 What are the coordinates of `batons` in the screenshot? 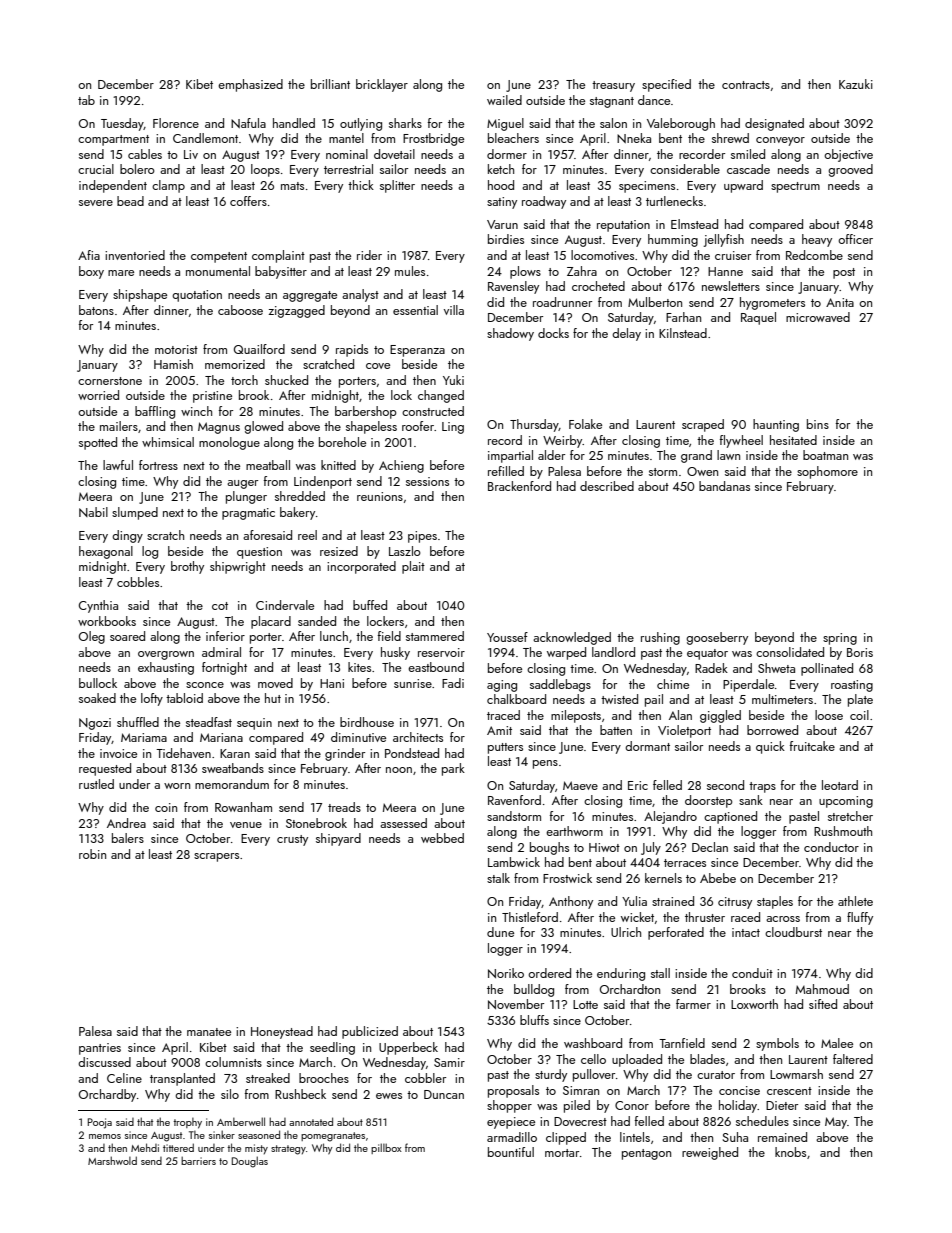 It's located at (96, 310).
